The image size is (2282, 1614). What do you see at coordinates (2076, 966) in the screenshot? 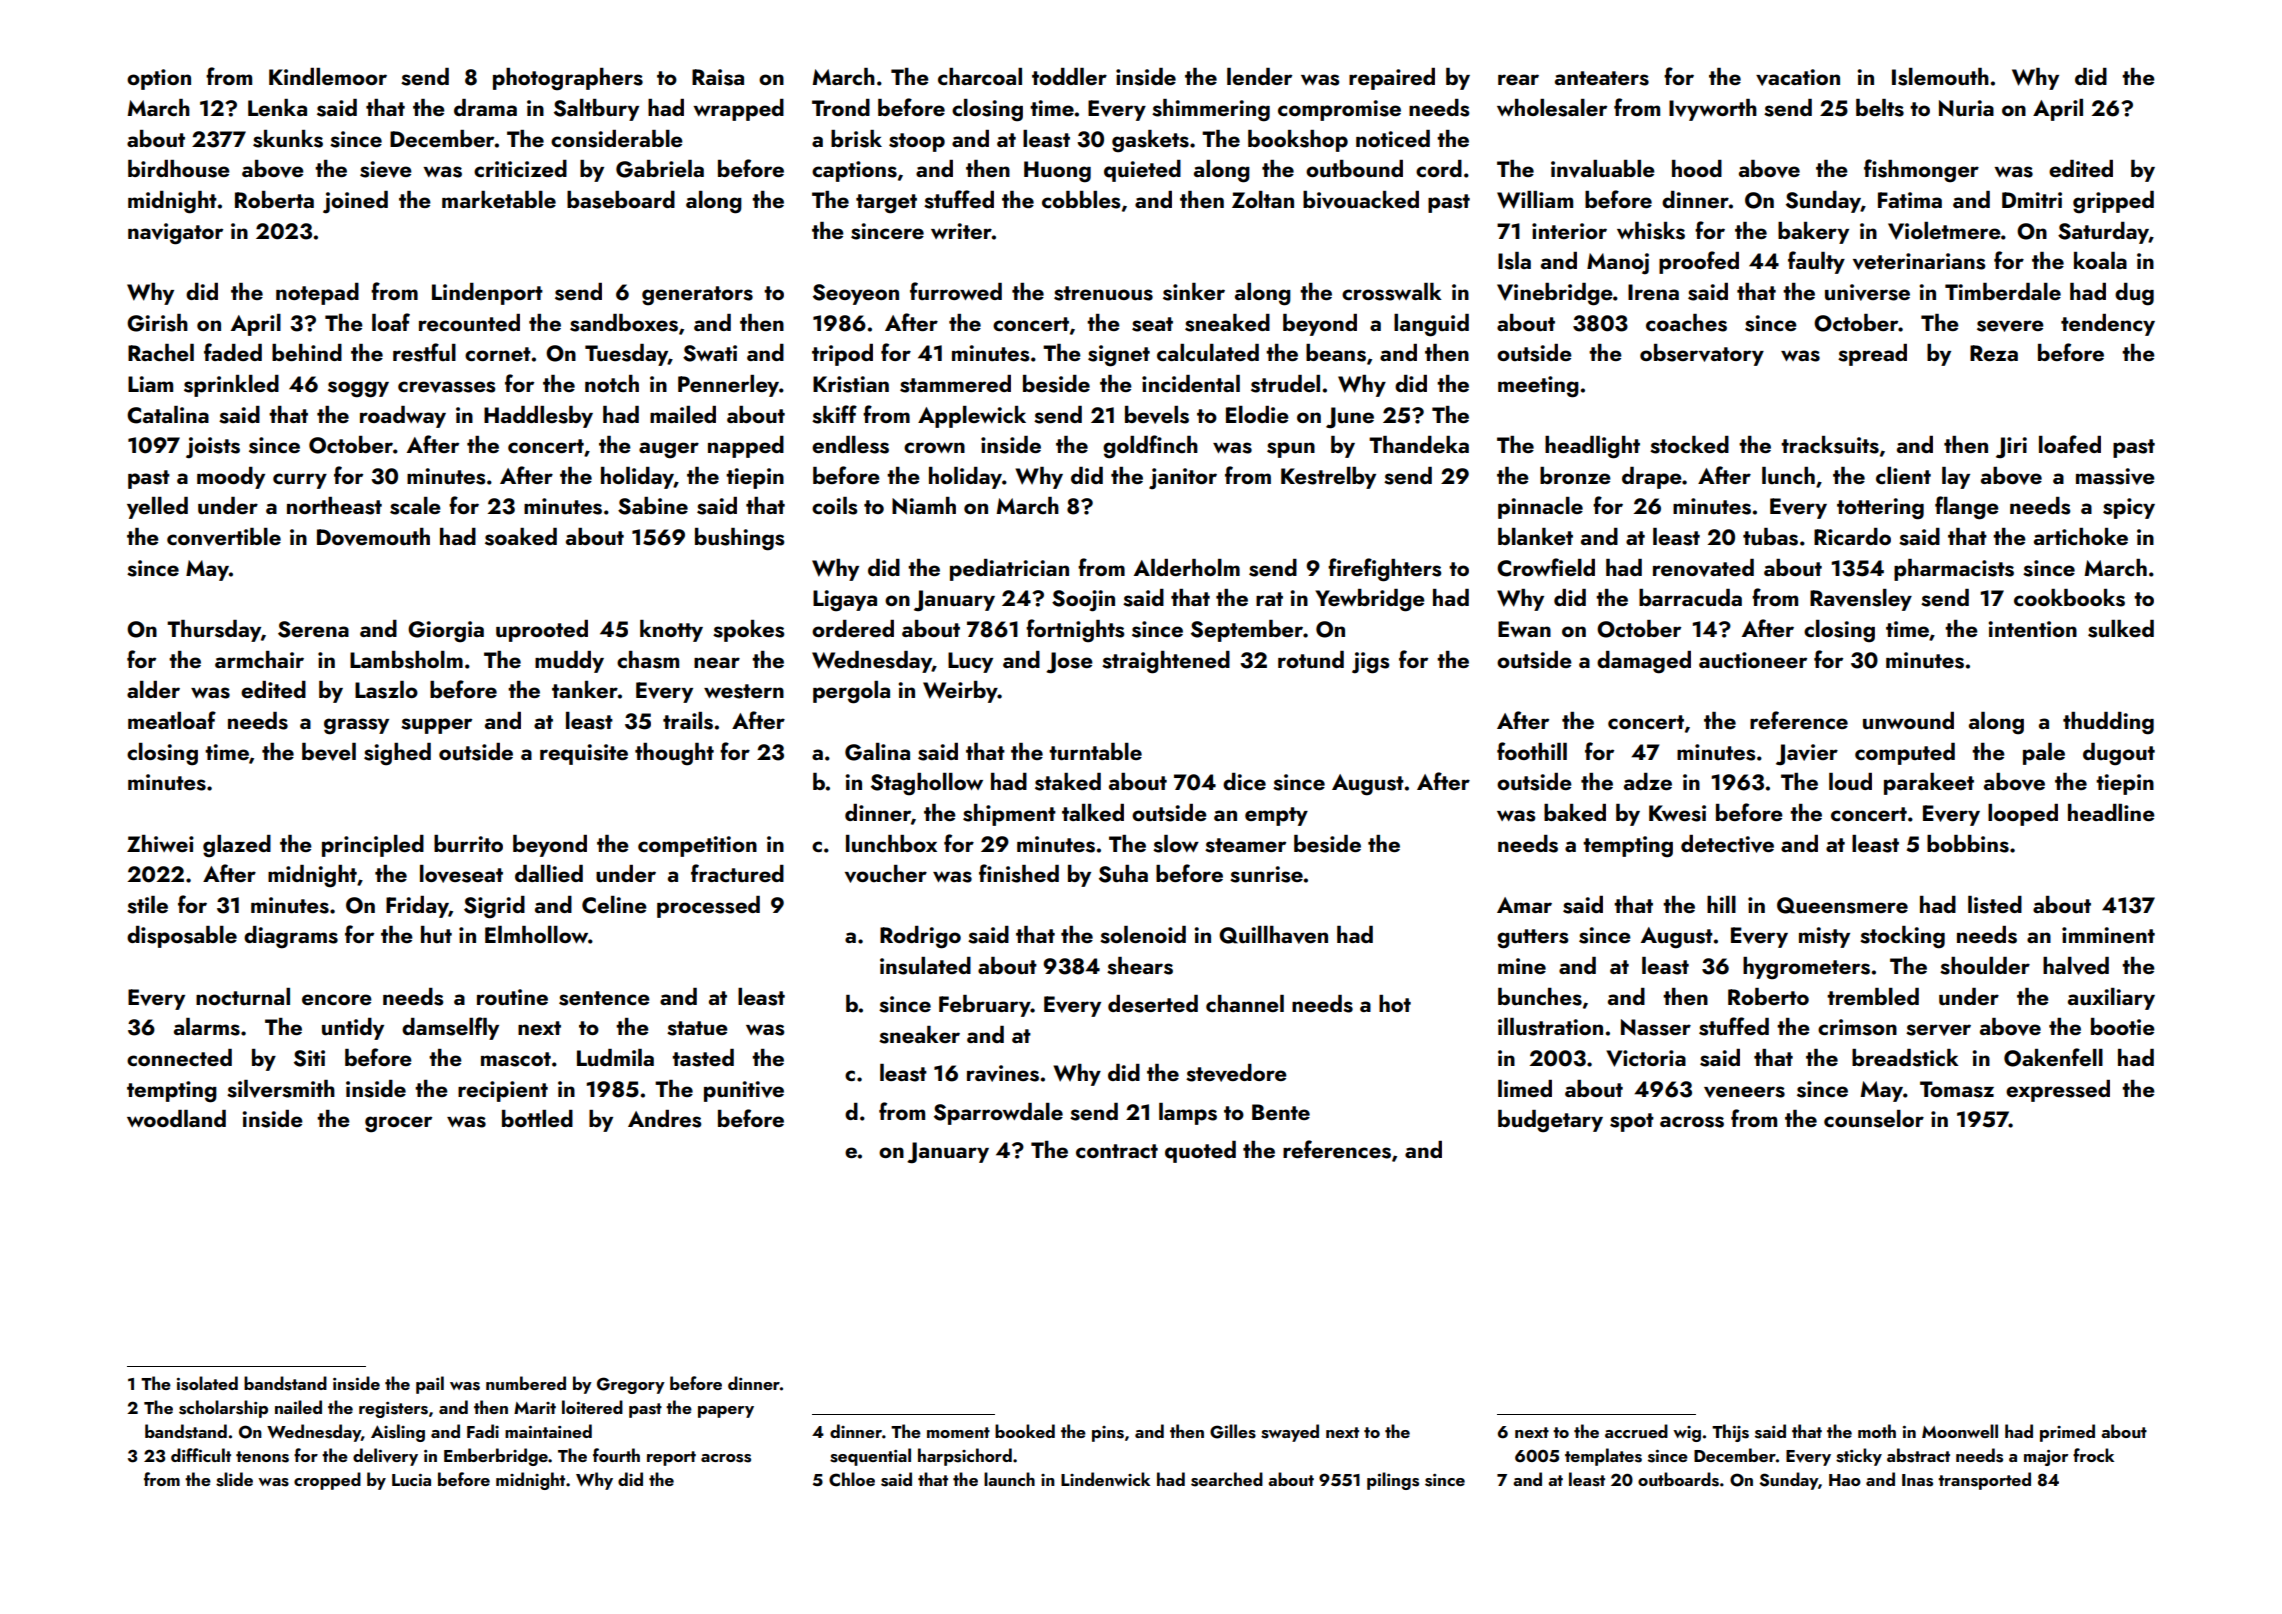
I see `halved` at bounding box center [2076, 966].
